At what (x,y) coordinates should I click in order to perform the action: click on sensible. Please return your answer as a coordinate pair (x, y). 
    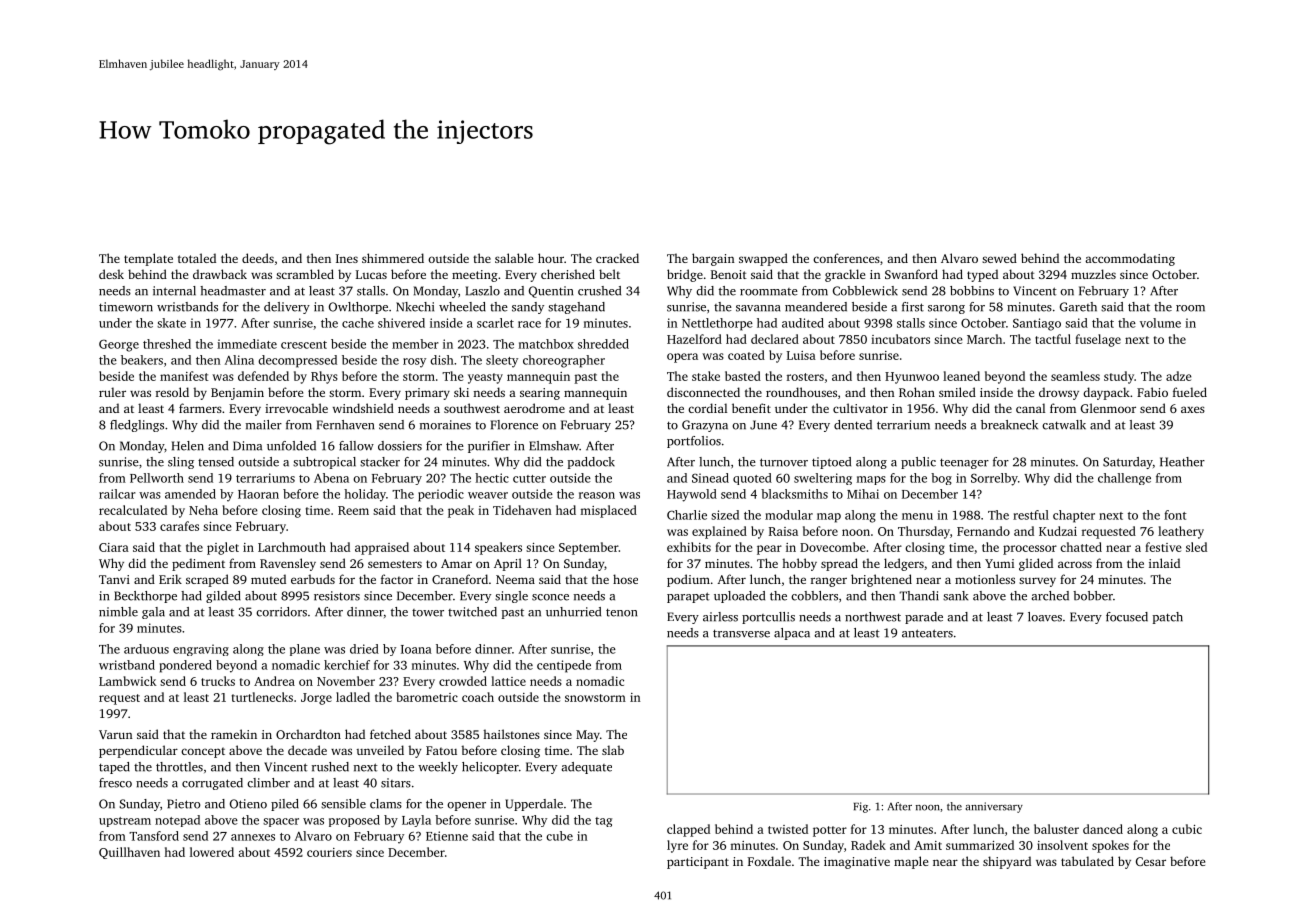
    Looking at the image, I should click on (343, 804).
